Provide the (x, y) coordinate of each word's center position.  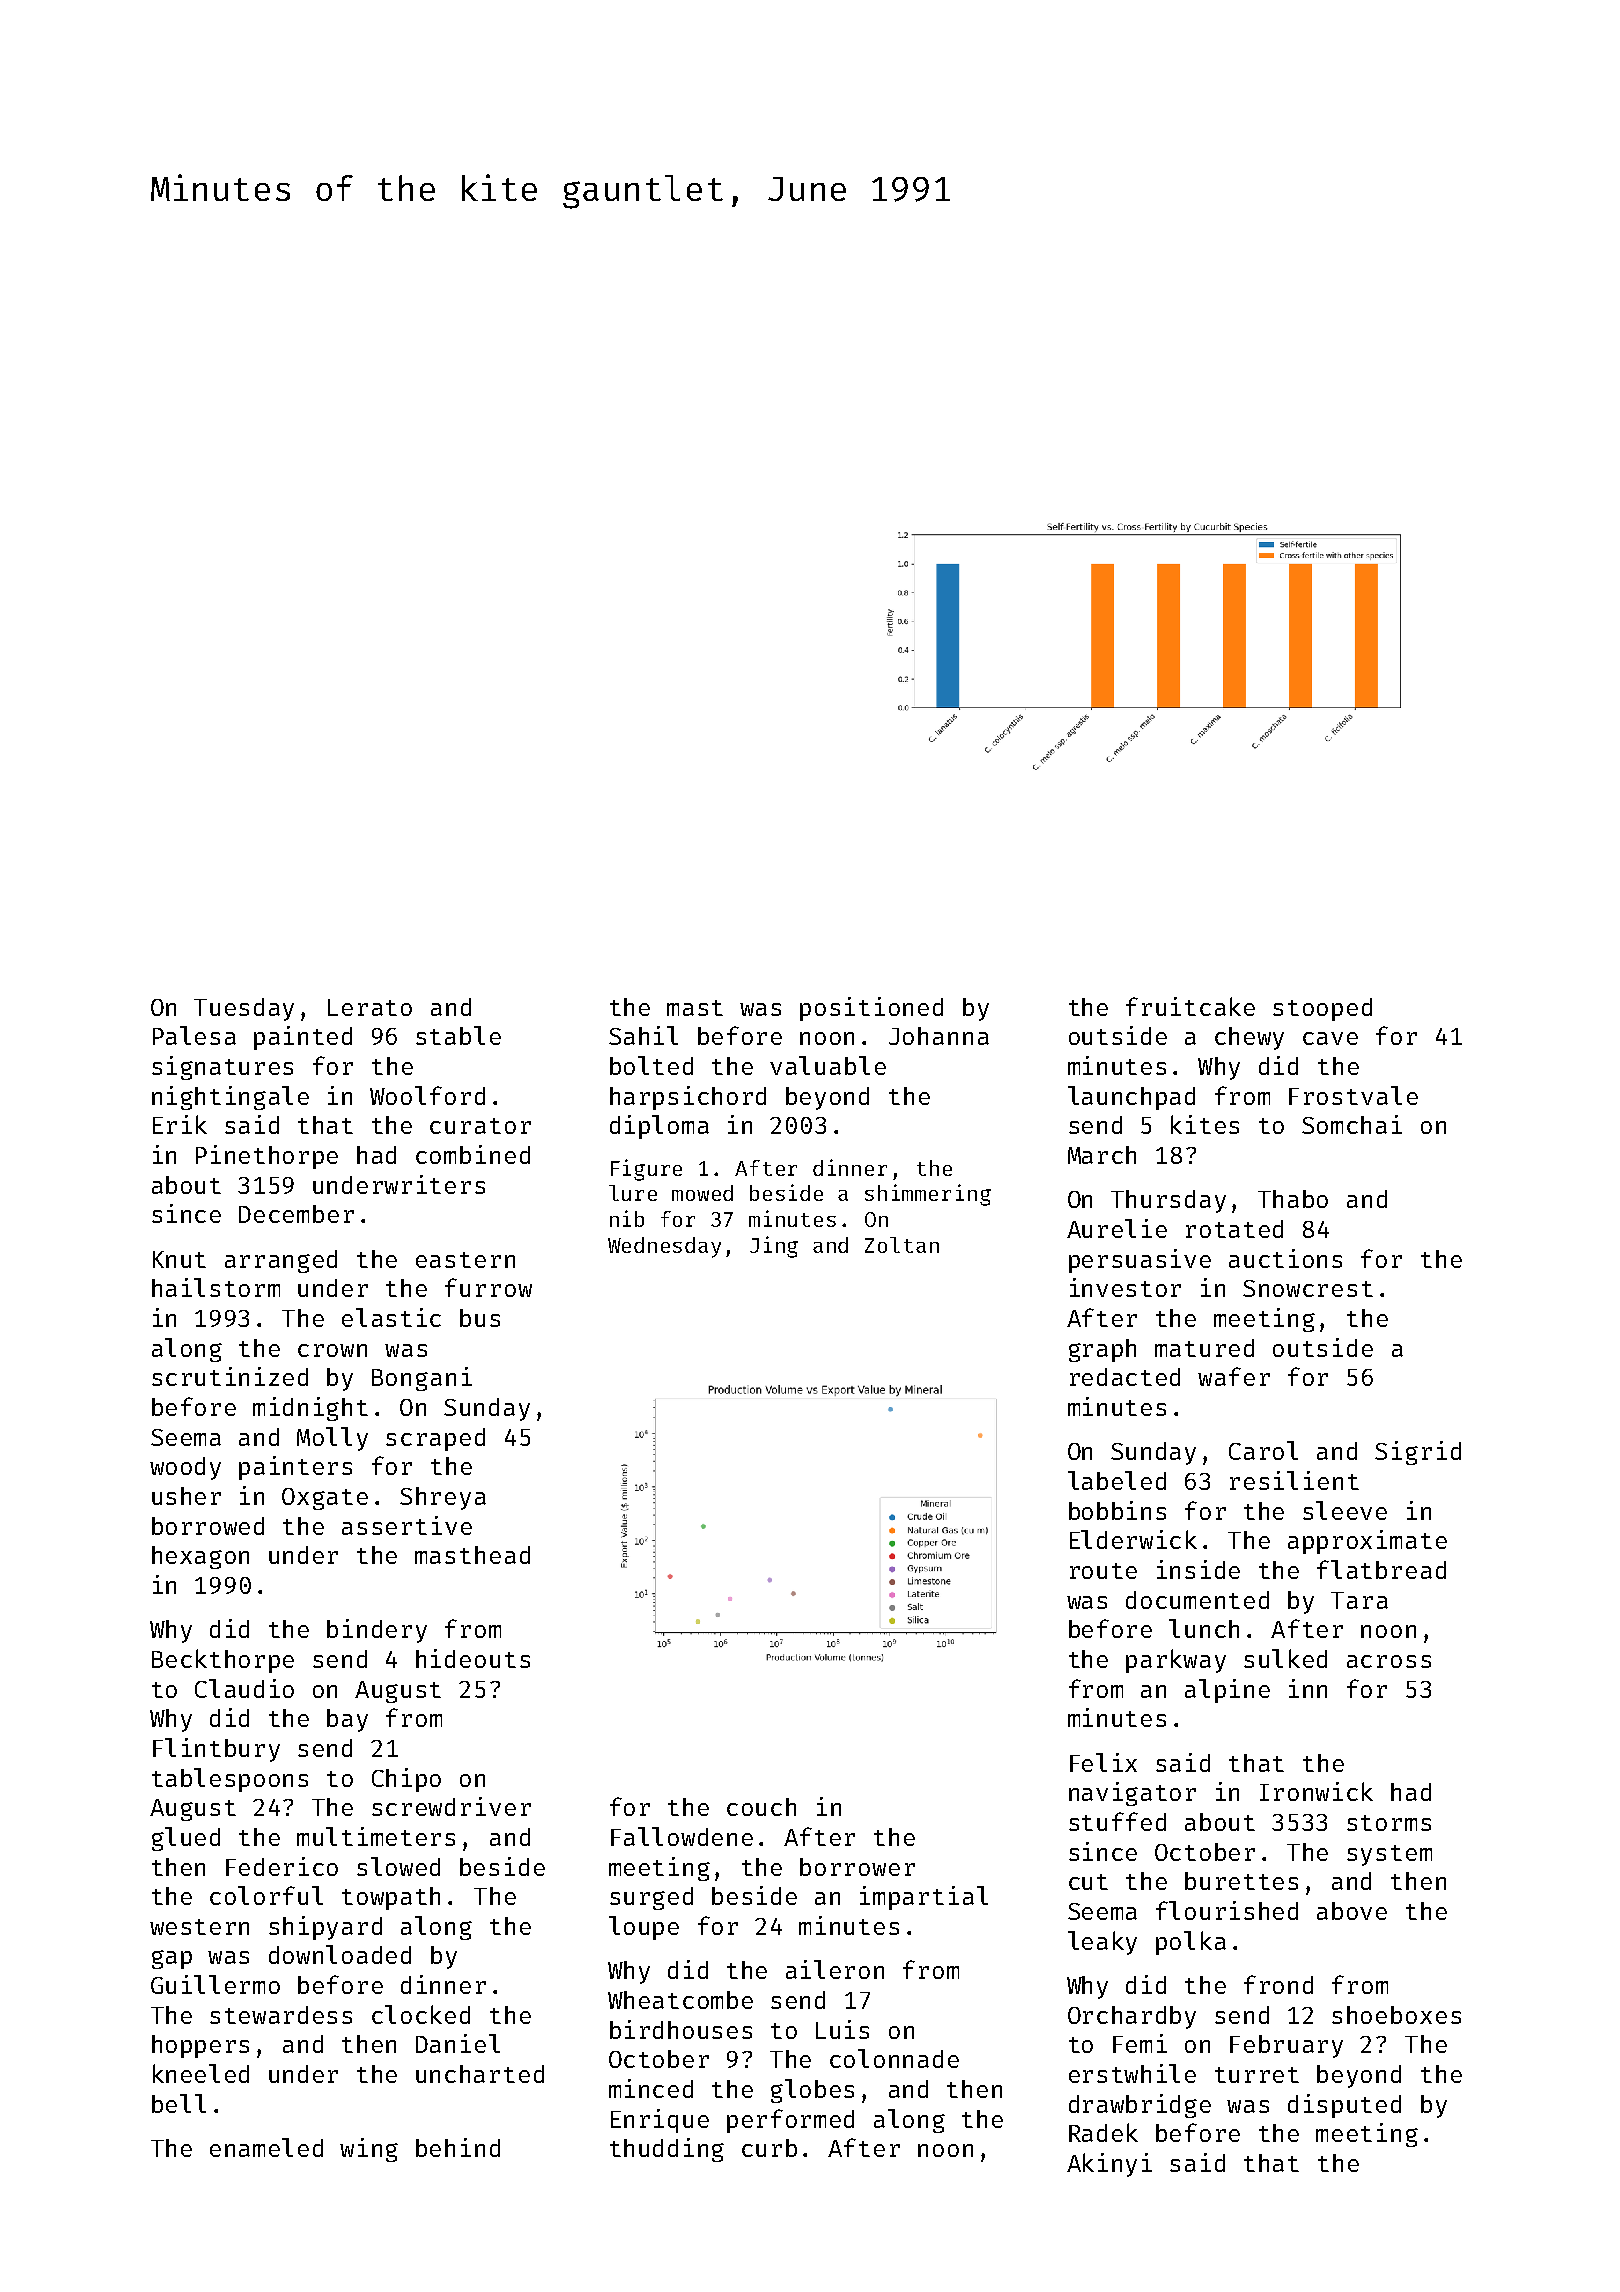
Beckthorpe (223, 1661)
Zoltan (902, 1245)
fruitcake (1190, 1006)
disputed (1344, 2106)
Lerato (370, 1007)
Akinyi (1109, 2165)
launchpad (1131, 1098)
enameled (266, 2147)
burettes (1241, 1881)
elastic (391, 1317)
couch (761, 1807)
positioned (871, 1009)
